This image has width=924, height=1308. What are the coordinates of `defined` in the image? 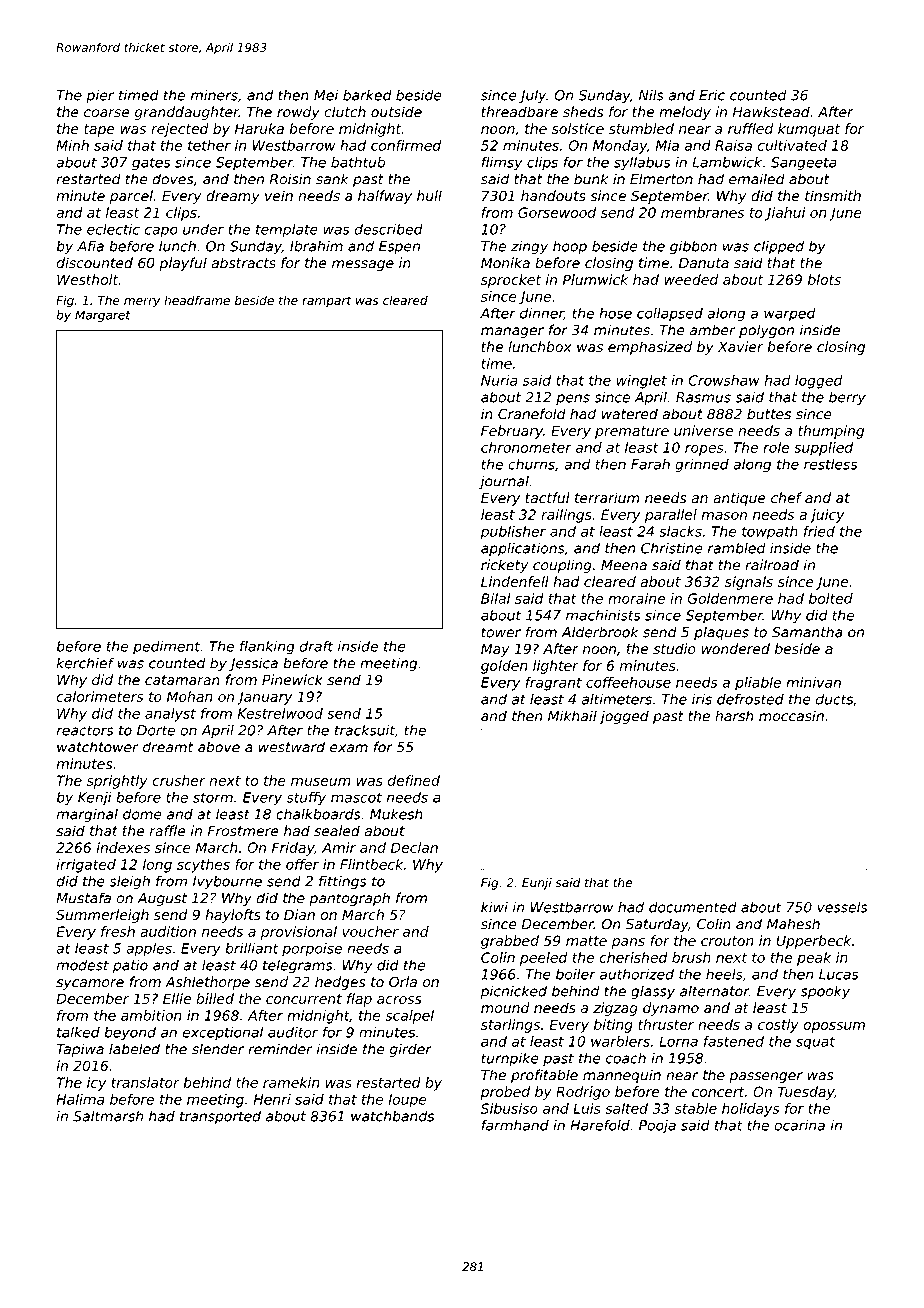 It's located at (414, 780).
